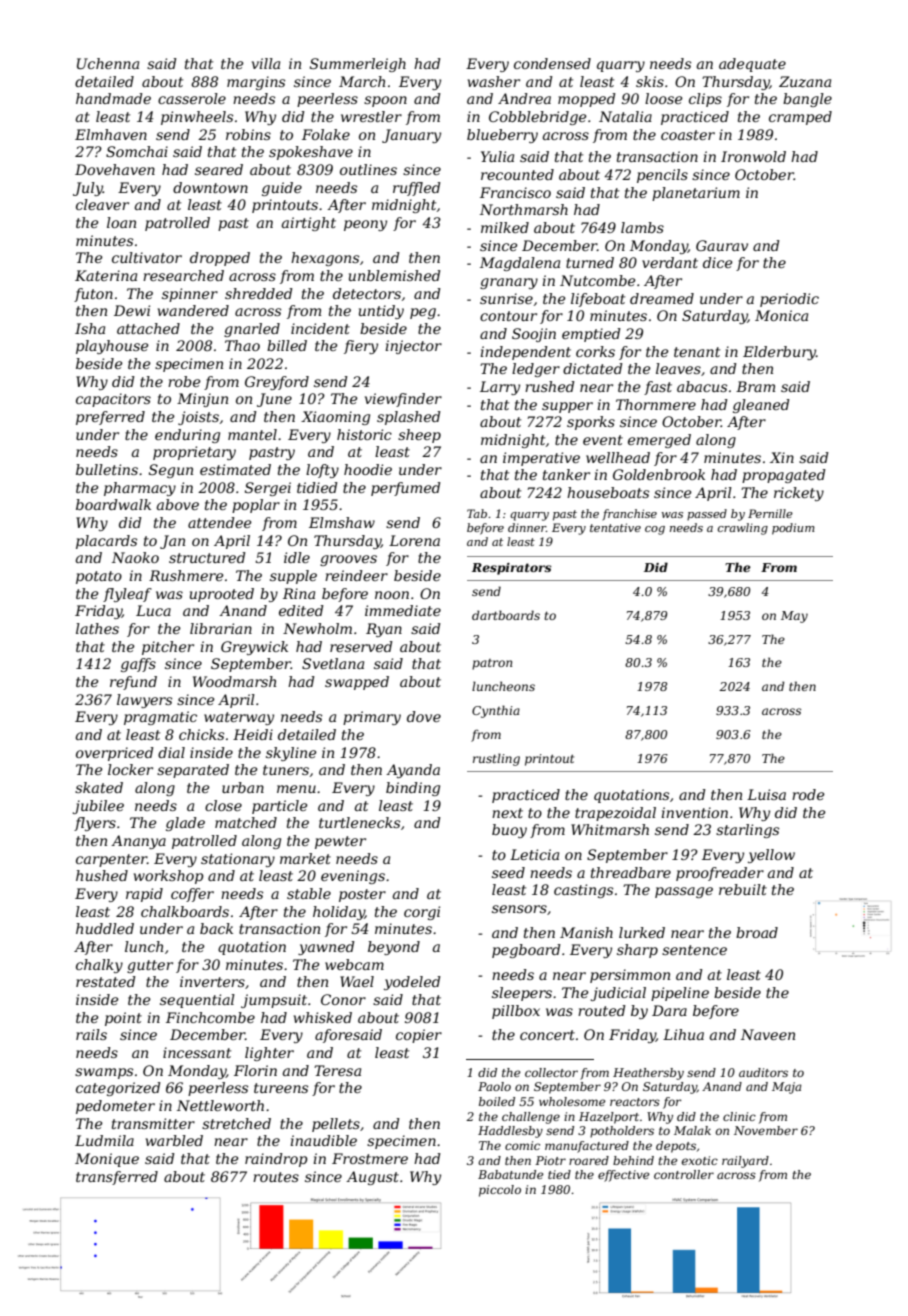  Describe the element at coordinates (97, 628) in the screenshot. I see `lathes` at that location.
